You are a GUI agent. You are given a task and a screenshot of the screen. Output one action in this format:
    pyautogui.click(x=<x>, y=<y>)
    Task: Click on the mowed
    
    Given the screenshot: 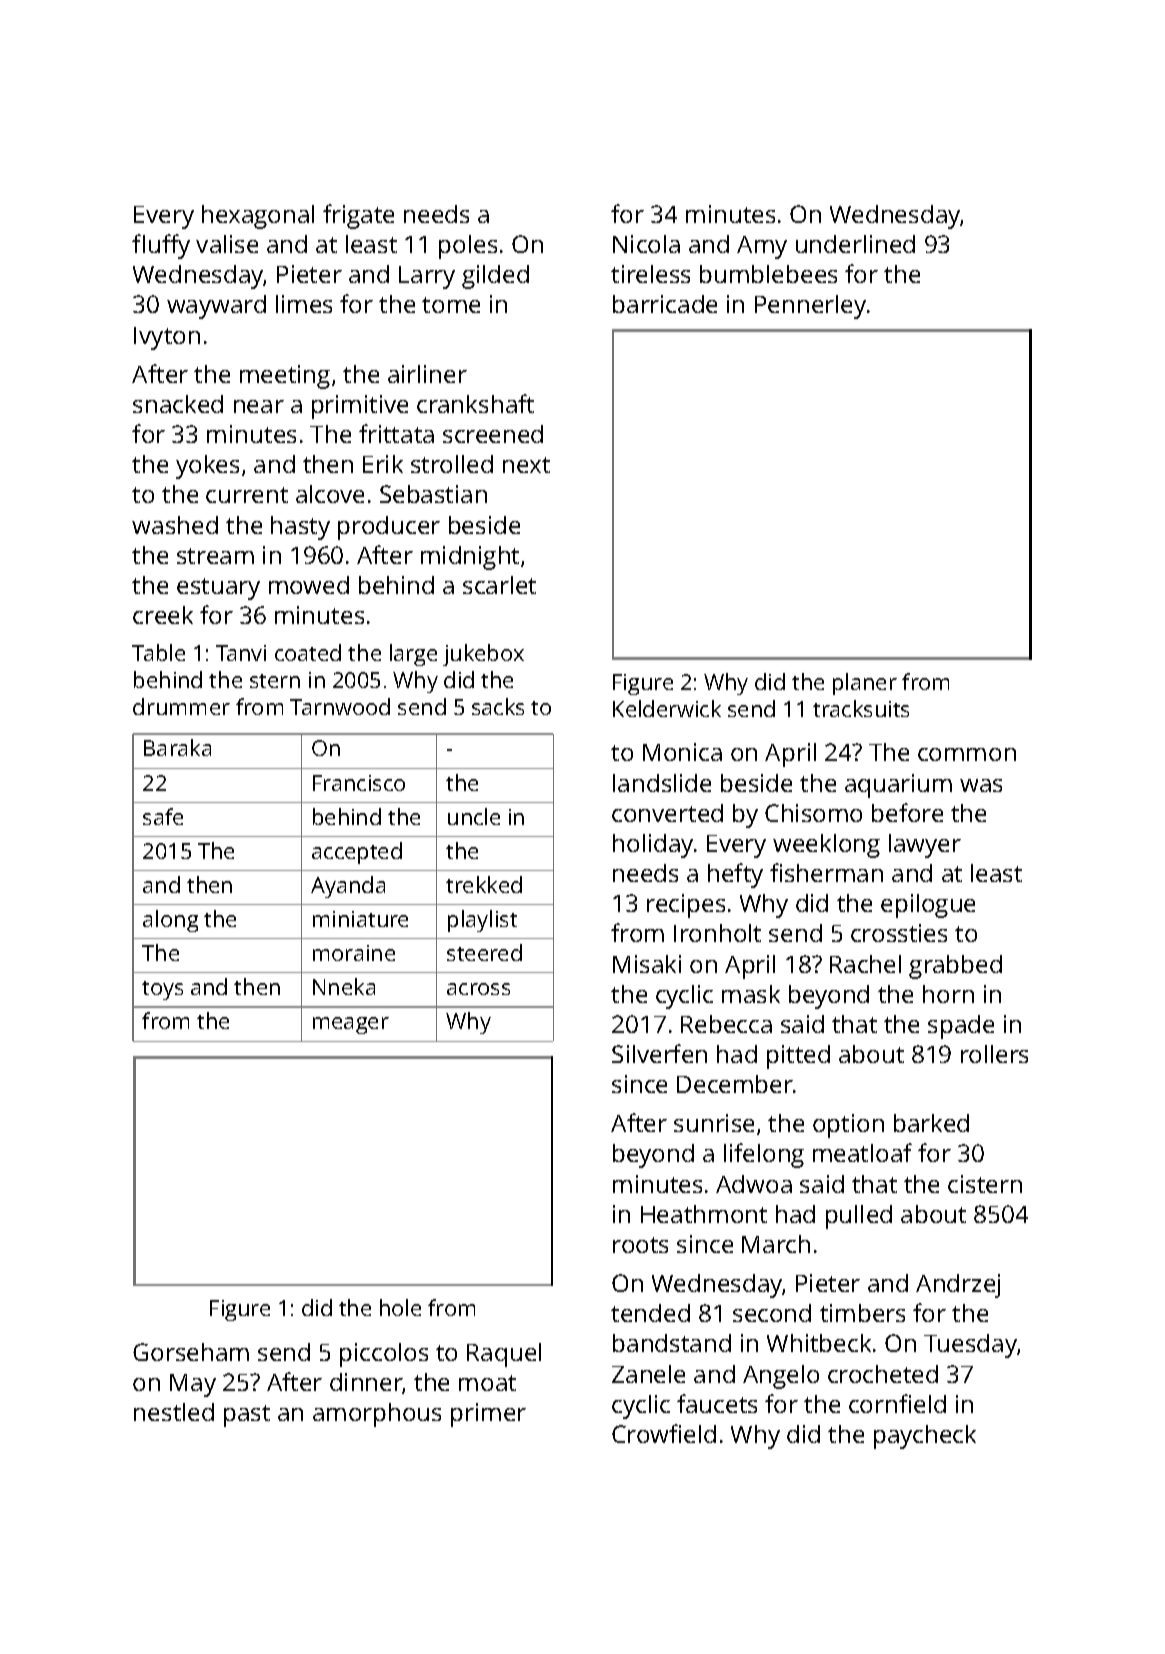 What is the action you would take?
    pyautogui.click(x=309, y=585)
